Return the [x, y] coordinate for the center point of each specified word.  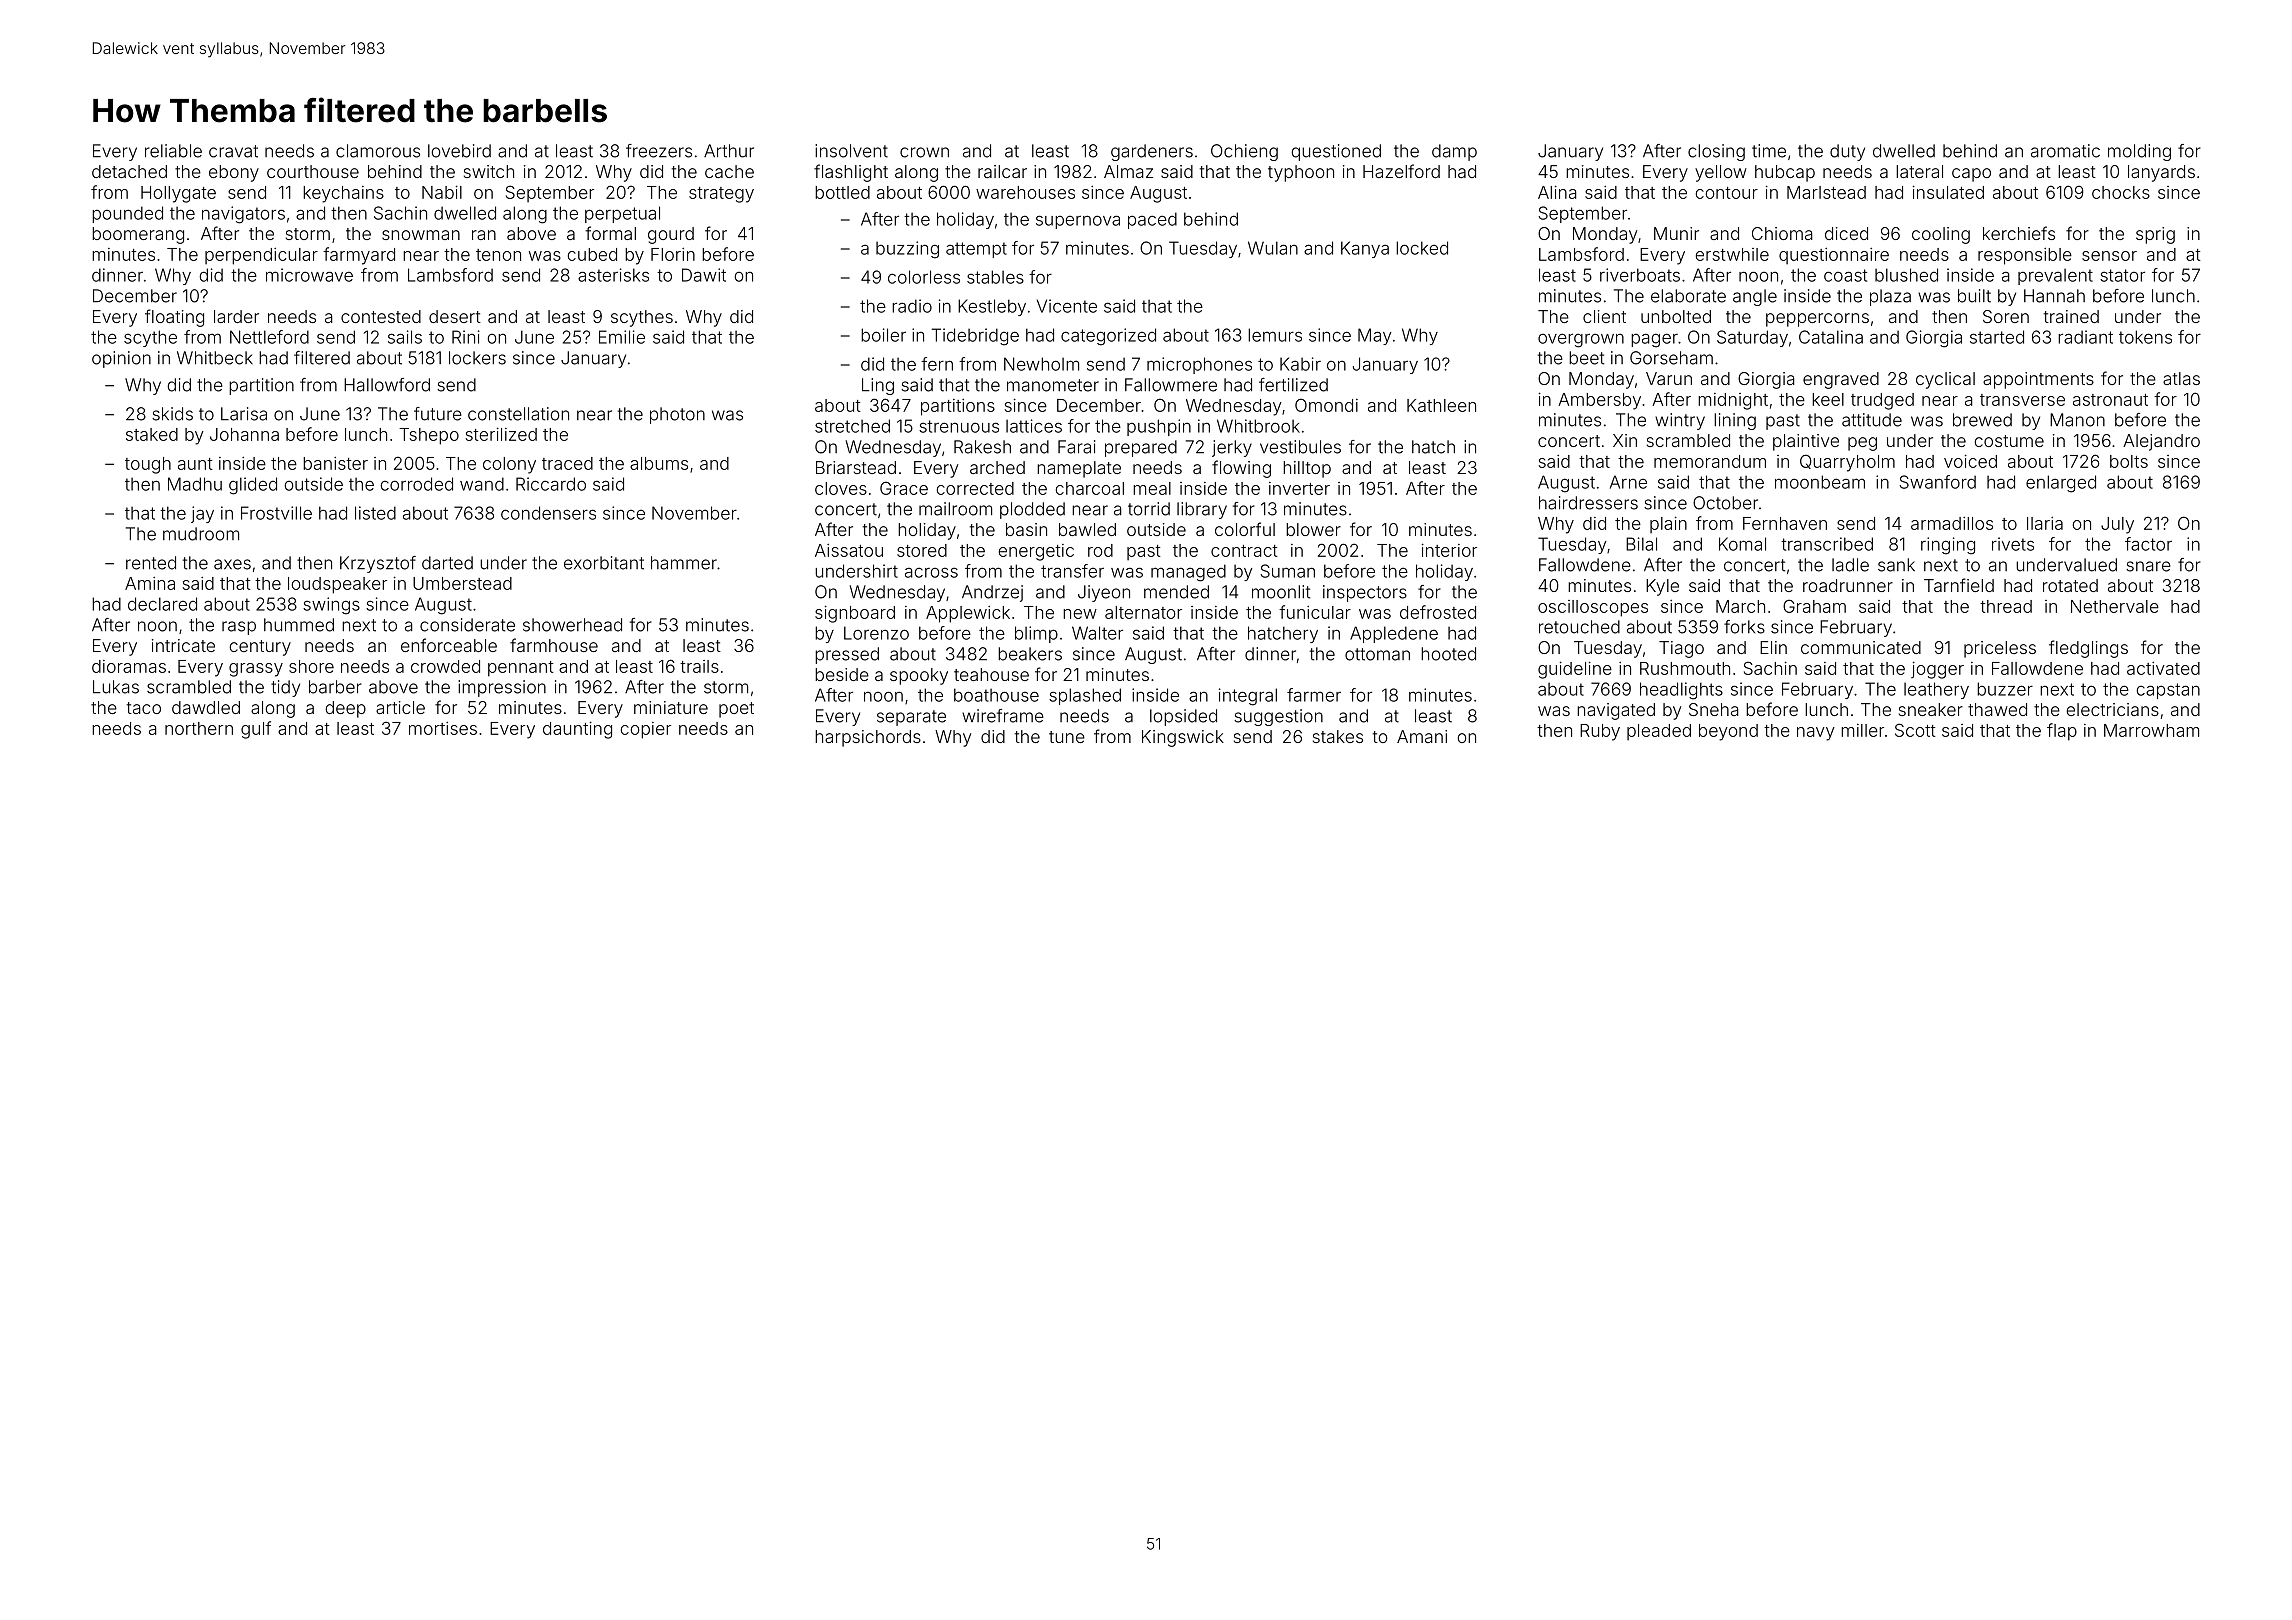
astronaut [2110, 400]
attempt [976, 250]
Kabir [1300, 364]
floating [174, 318]
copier [646, 730]
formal [611, 233]
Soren [2006, 316]
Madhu [195, 484]
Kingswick [1183, 738]
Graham [1814, 606]
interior [1449, 550]
